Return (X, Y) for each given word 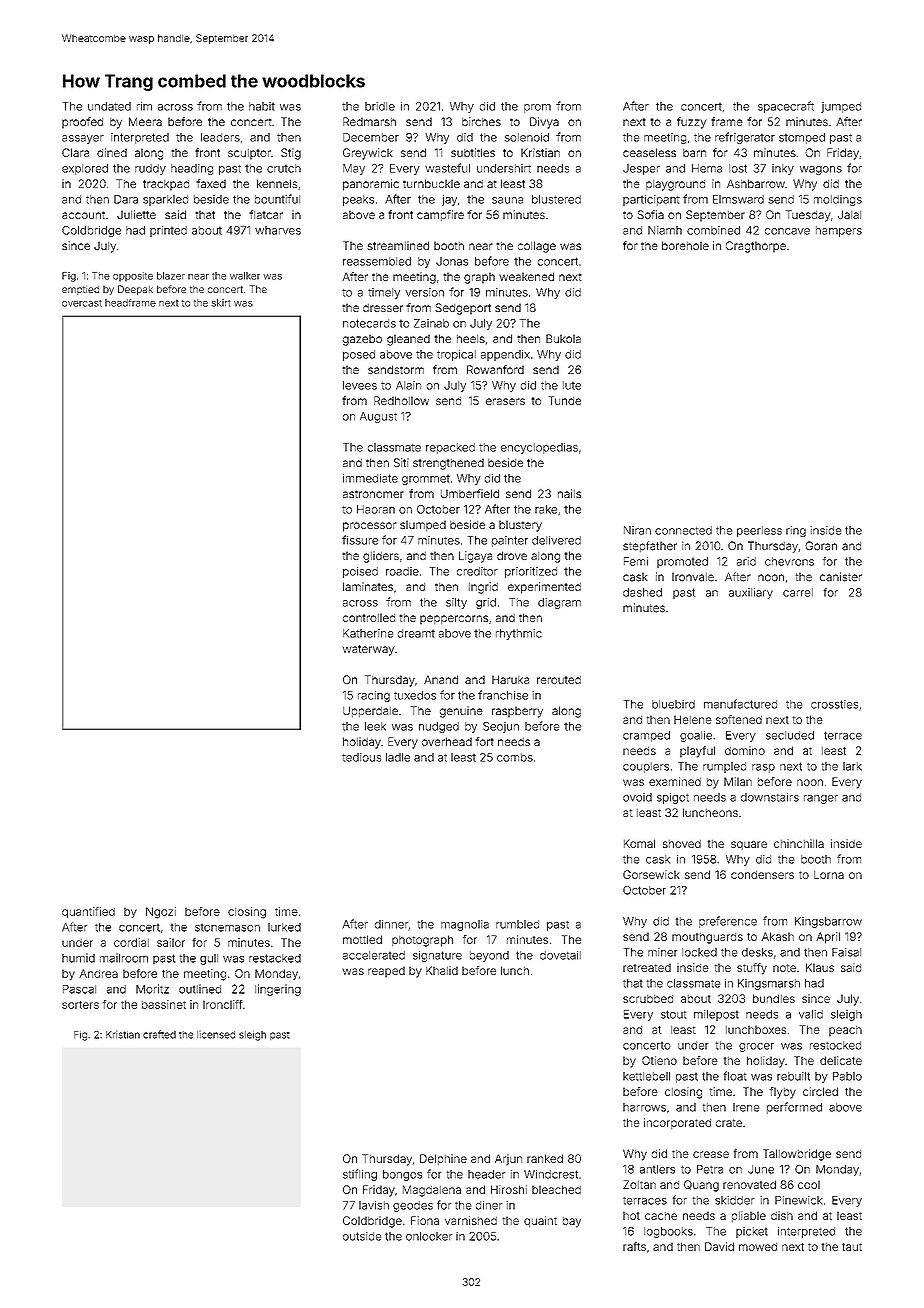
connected (683, 530)
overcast (82, 303)
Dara (126, 199)
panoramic (371, 185)
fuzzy (692, 123)
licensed (216, 1034)
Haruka (510, 679)
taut (852, 1247)
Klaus (820, 967)
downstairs (770, 797)
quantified (88, 912)
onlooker (429, 1236)
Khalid (442, 970)
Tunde (565, 400)
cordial (131, 942)
